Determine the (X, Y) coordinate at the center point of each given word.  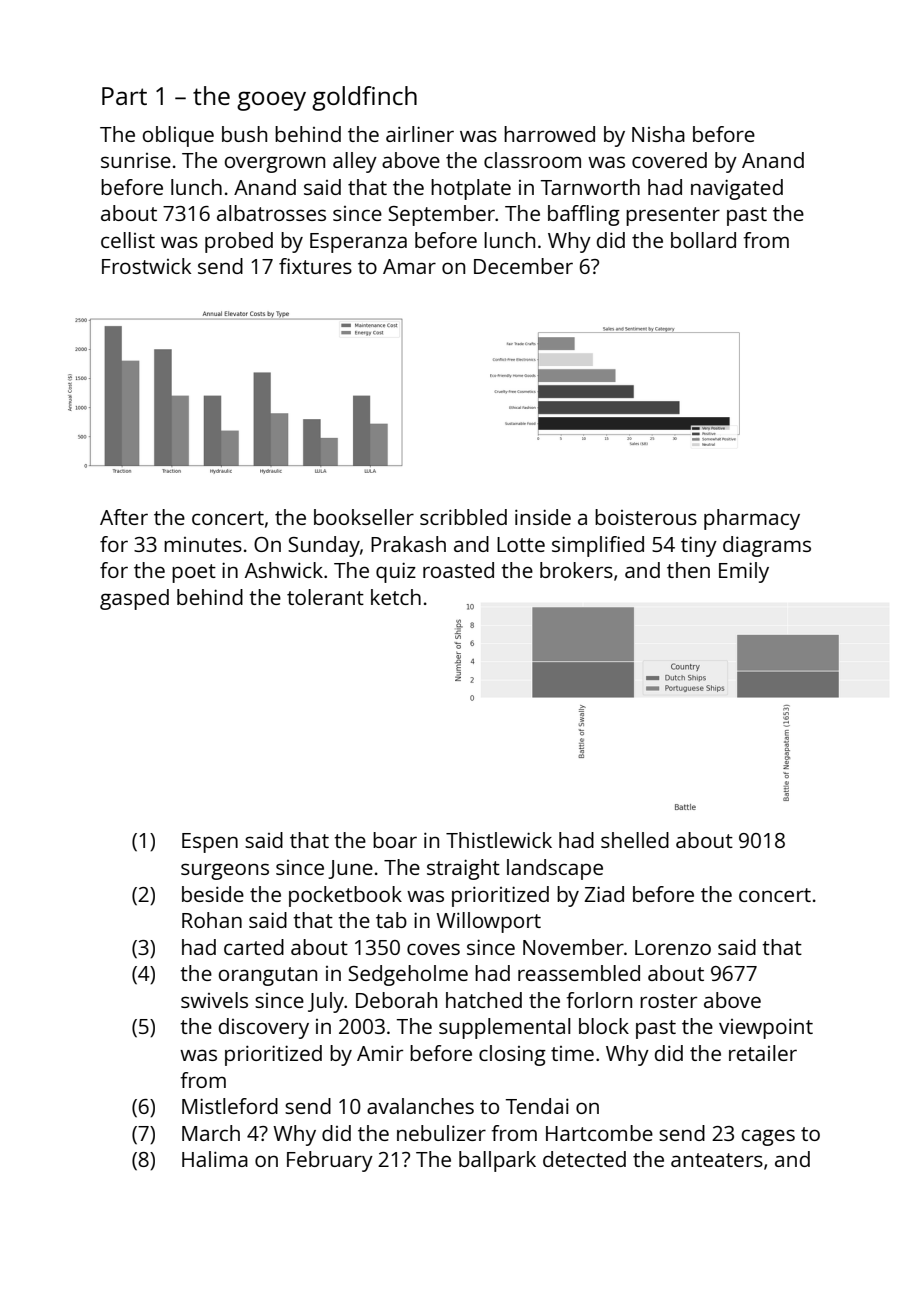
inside (543, 517)
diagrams (767, 546)
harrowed (549, 134)
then (688, 570)
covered (669, 160)
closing (512, 1055)
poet (194, 573)
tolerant (325, 597)
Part (124, 96)
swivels (214, 1000)
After (124, 517)
